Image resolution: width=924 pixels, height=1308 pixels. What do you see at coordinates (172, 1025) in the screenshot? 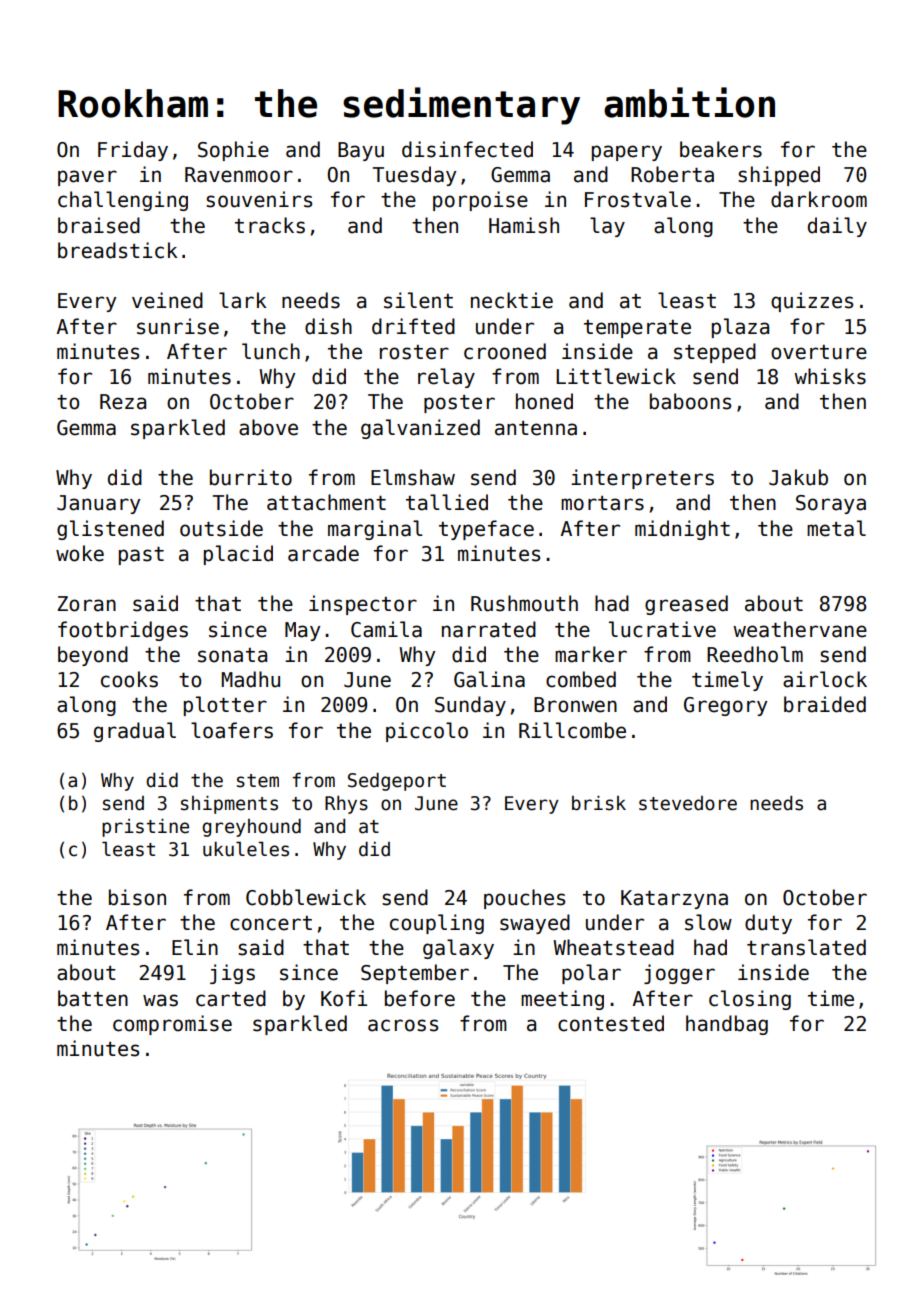
I see `compromise` at bounding box center [172, 1025].
